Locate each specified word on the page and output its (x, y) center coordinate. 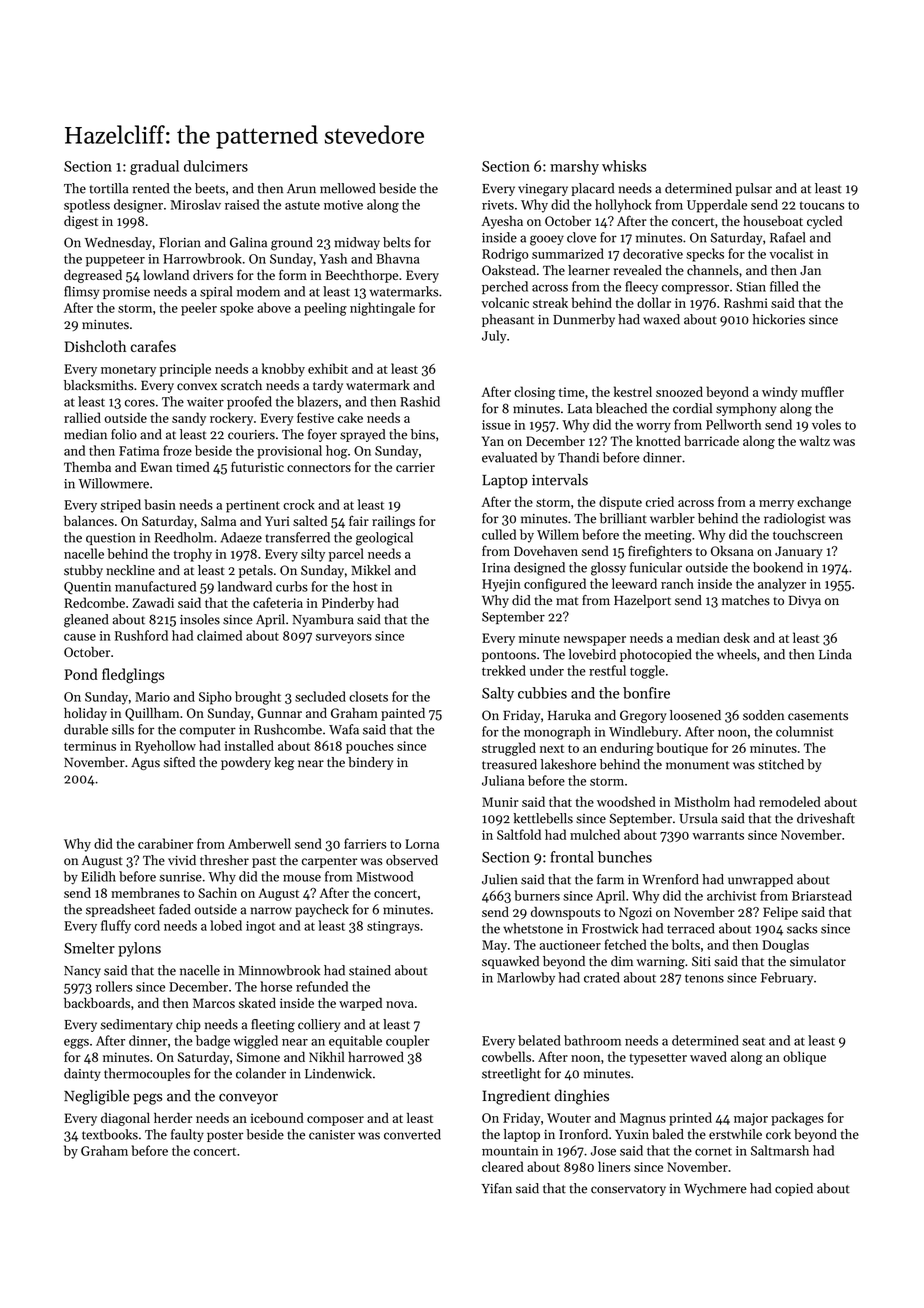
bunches (625, 857)
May (494, 946)
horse (276, 986)
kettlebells (543, 818)
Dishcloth (95, 346)
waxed (661, 319)
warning (661, 962)
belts (397, 242)
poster (225, 1136)
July (494, 337)
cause (80, 637)
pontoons (509, 656)
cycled (824, 222)
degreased (93, 276)
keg (284, 763)
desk (737, 637)
